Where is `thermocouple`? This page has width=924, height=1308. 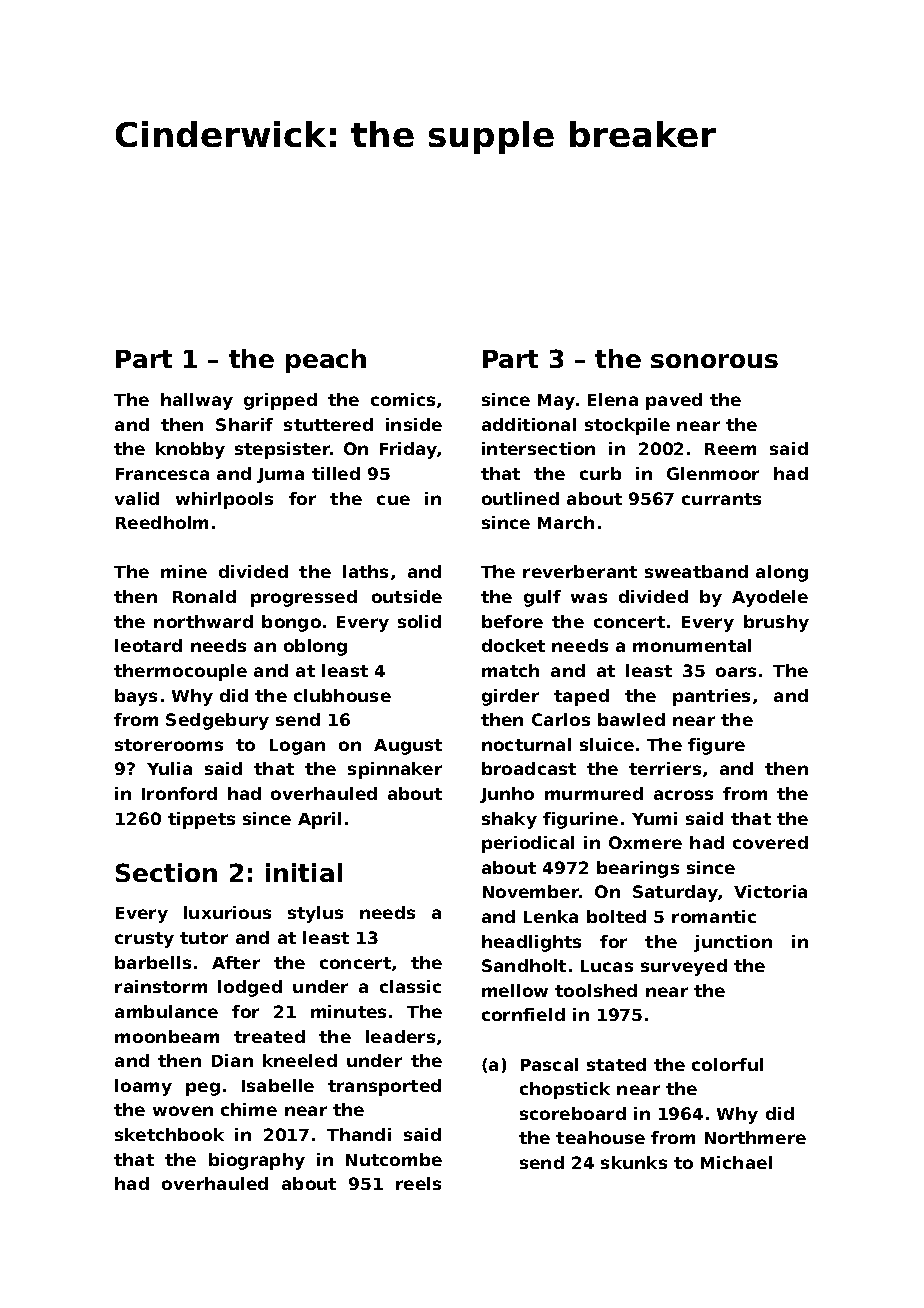
thermocouple is located at coordinates (180, 672).
